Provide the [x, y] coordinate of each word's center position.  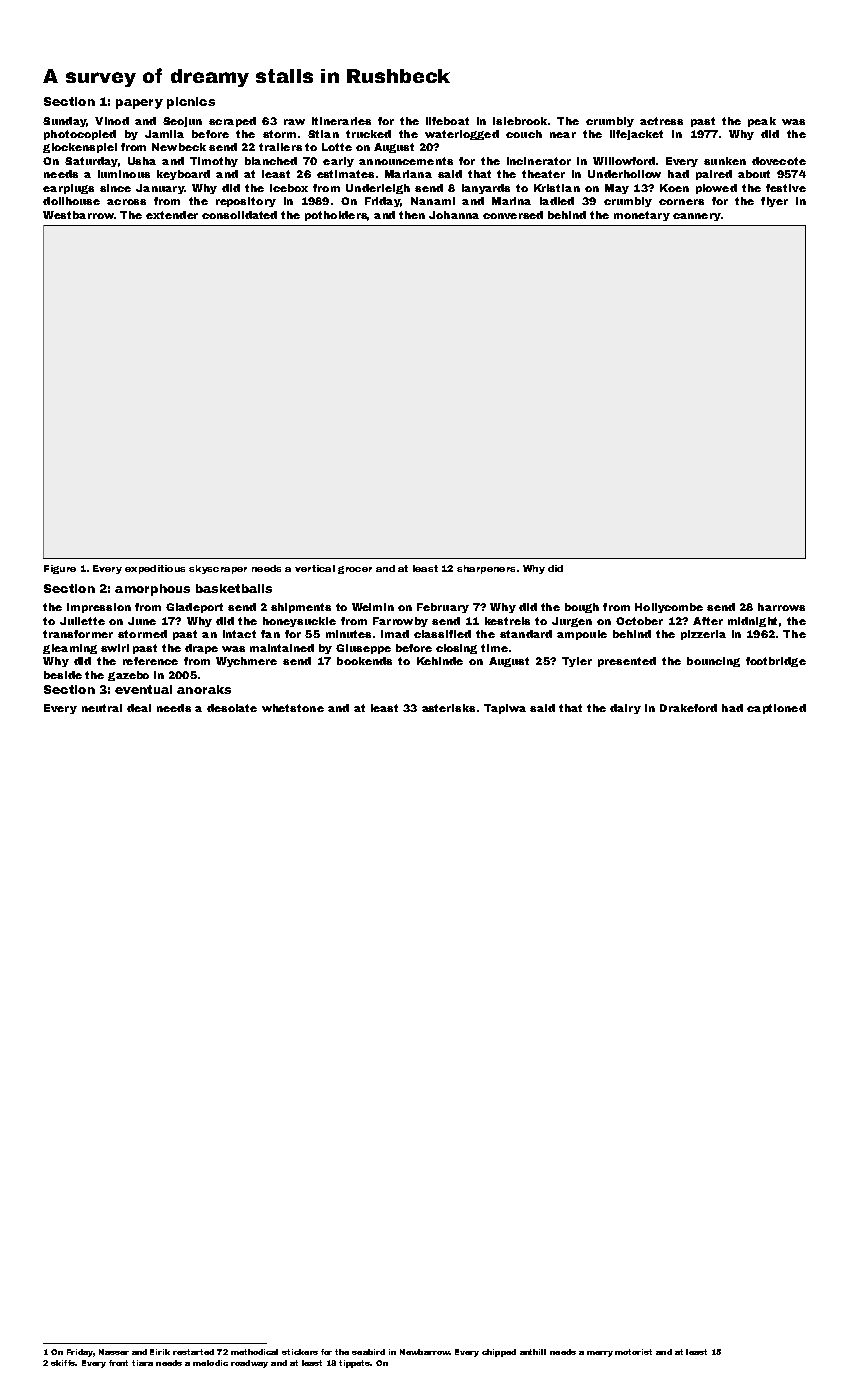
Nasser [114, 1352]
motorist [633, 1352]
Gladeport [194, 608]
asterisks [448, 708]
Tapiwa [505, 709]
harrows [781, 607]
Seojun [182, 122]
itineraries [341, 121]
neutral [102, 708]
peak [762, 122]
